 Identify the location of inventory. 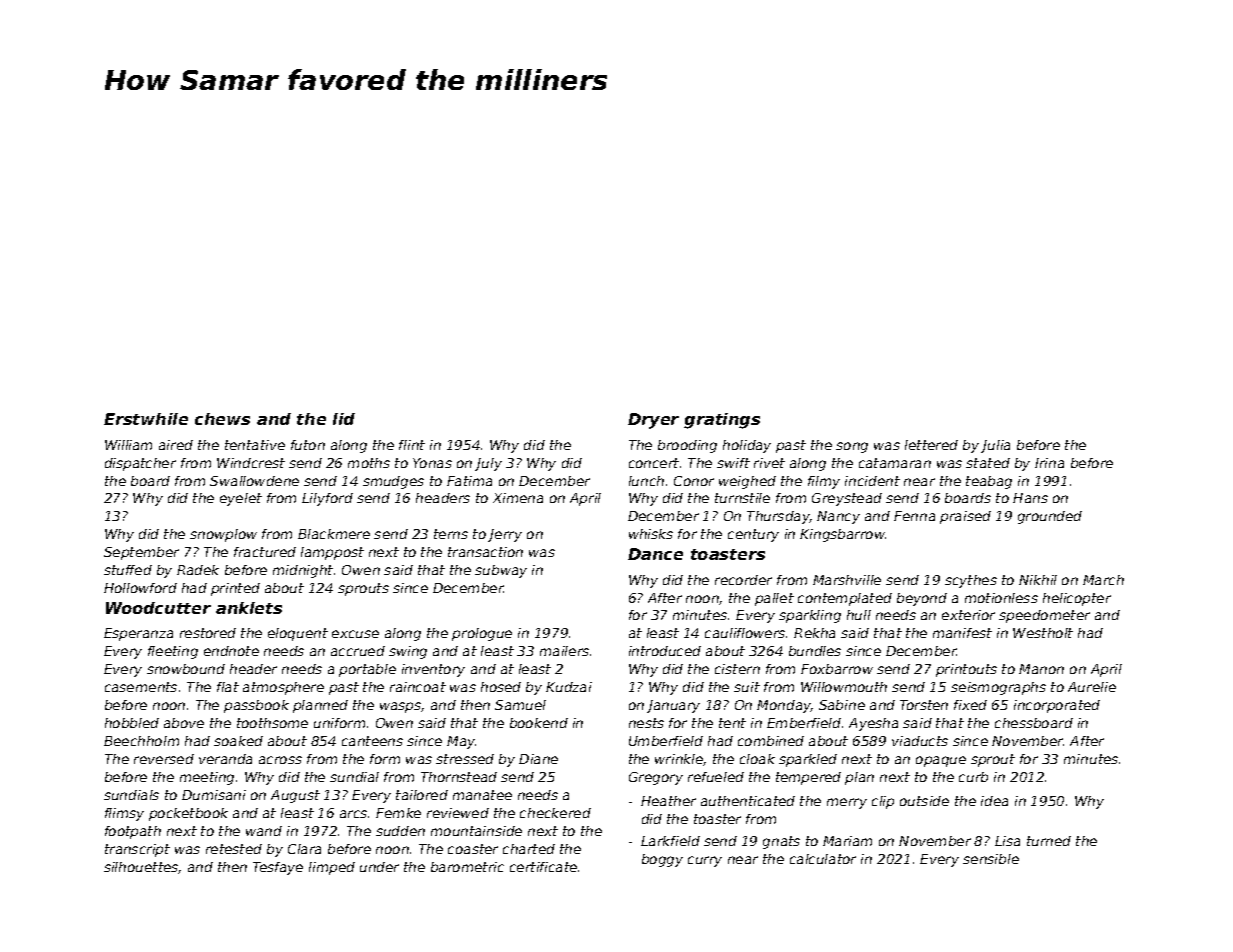
(433, 670).
